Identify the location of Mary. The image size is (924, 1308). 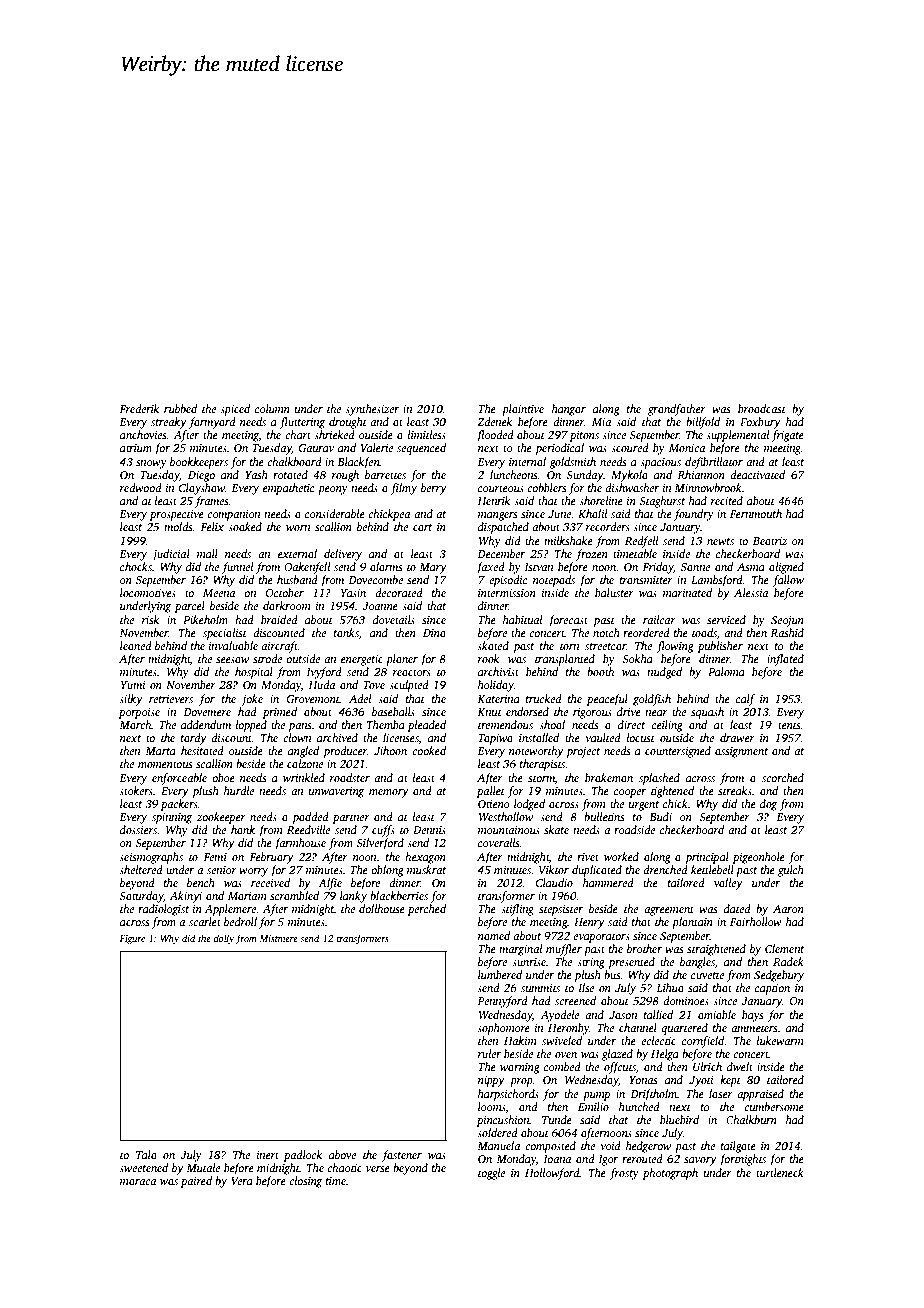
(433, 568).
